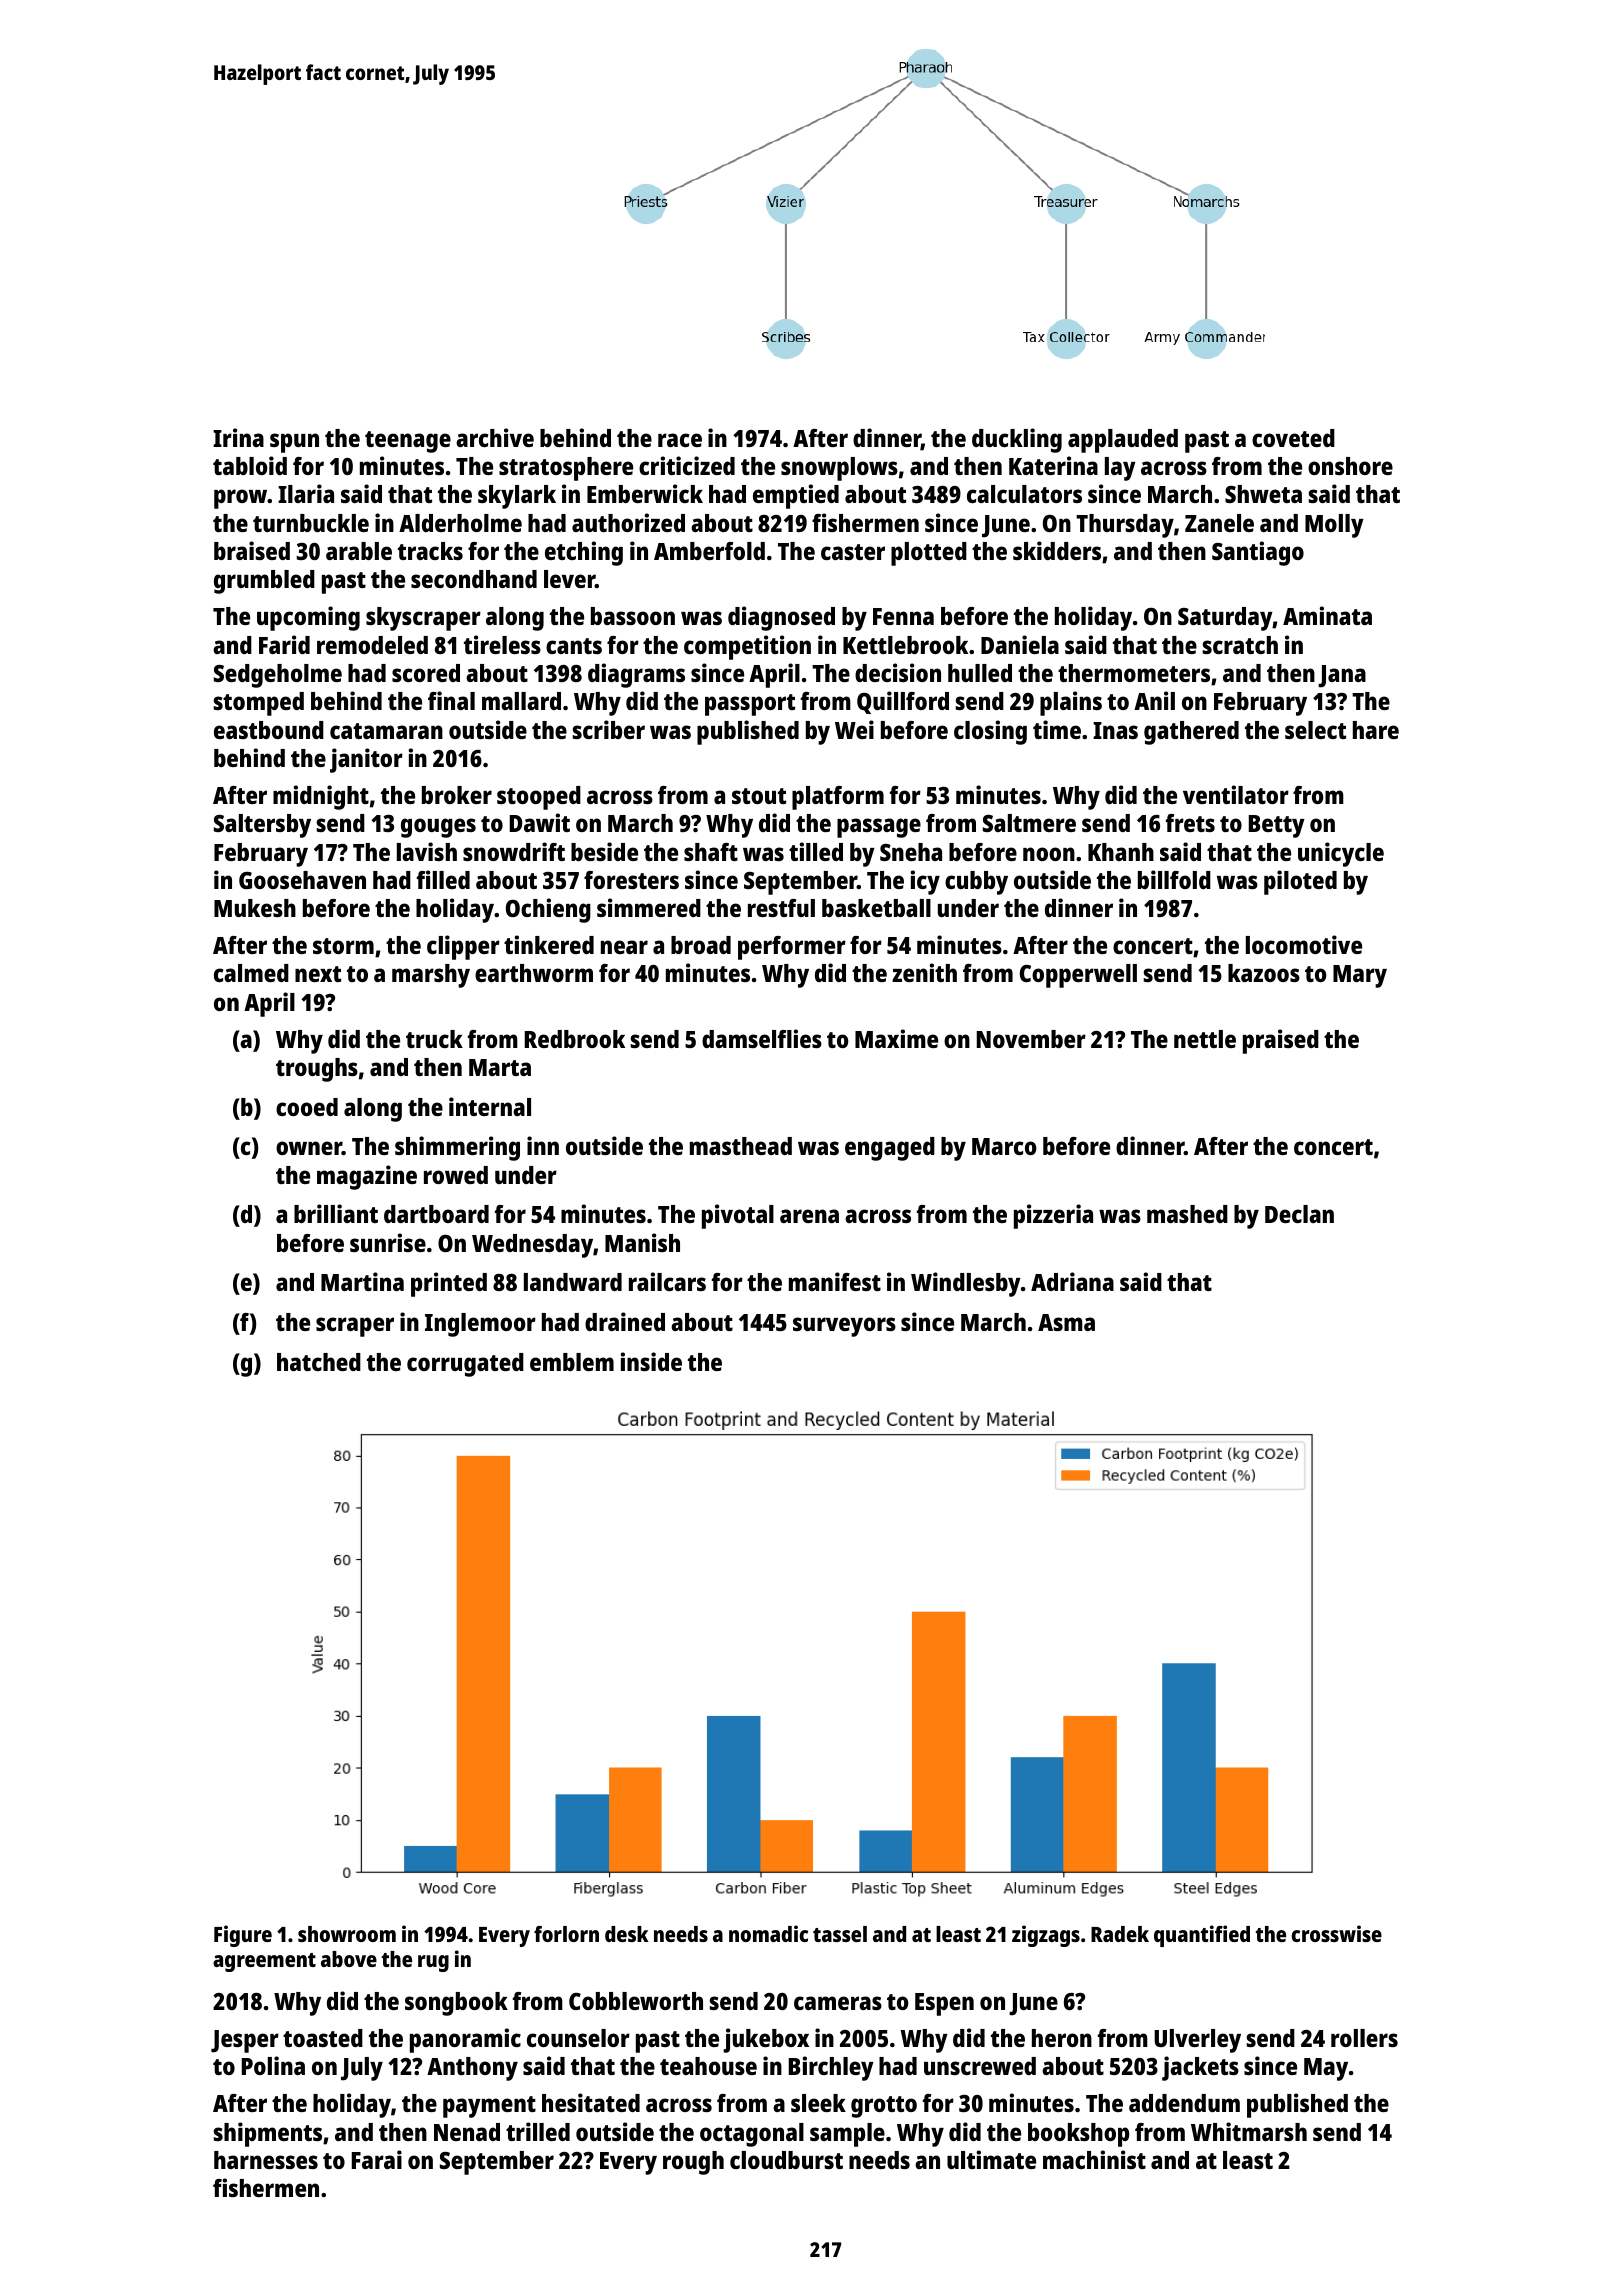 This screenshot has height=2292, width=1620. I want to click on Figure, so click(243, 1936).
